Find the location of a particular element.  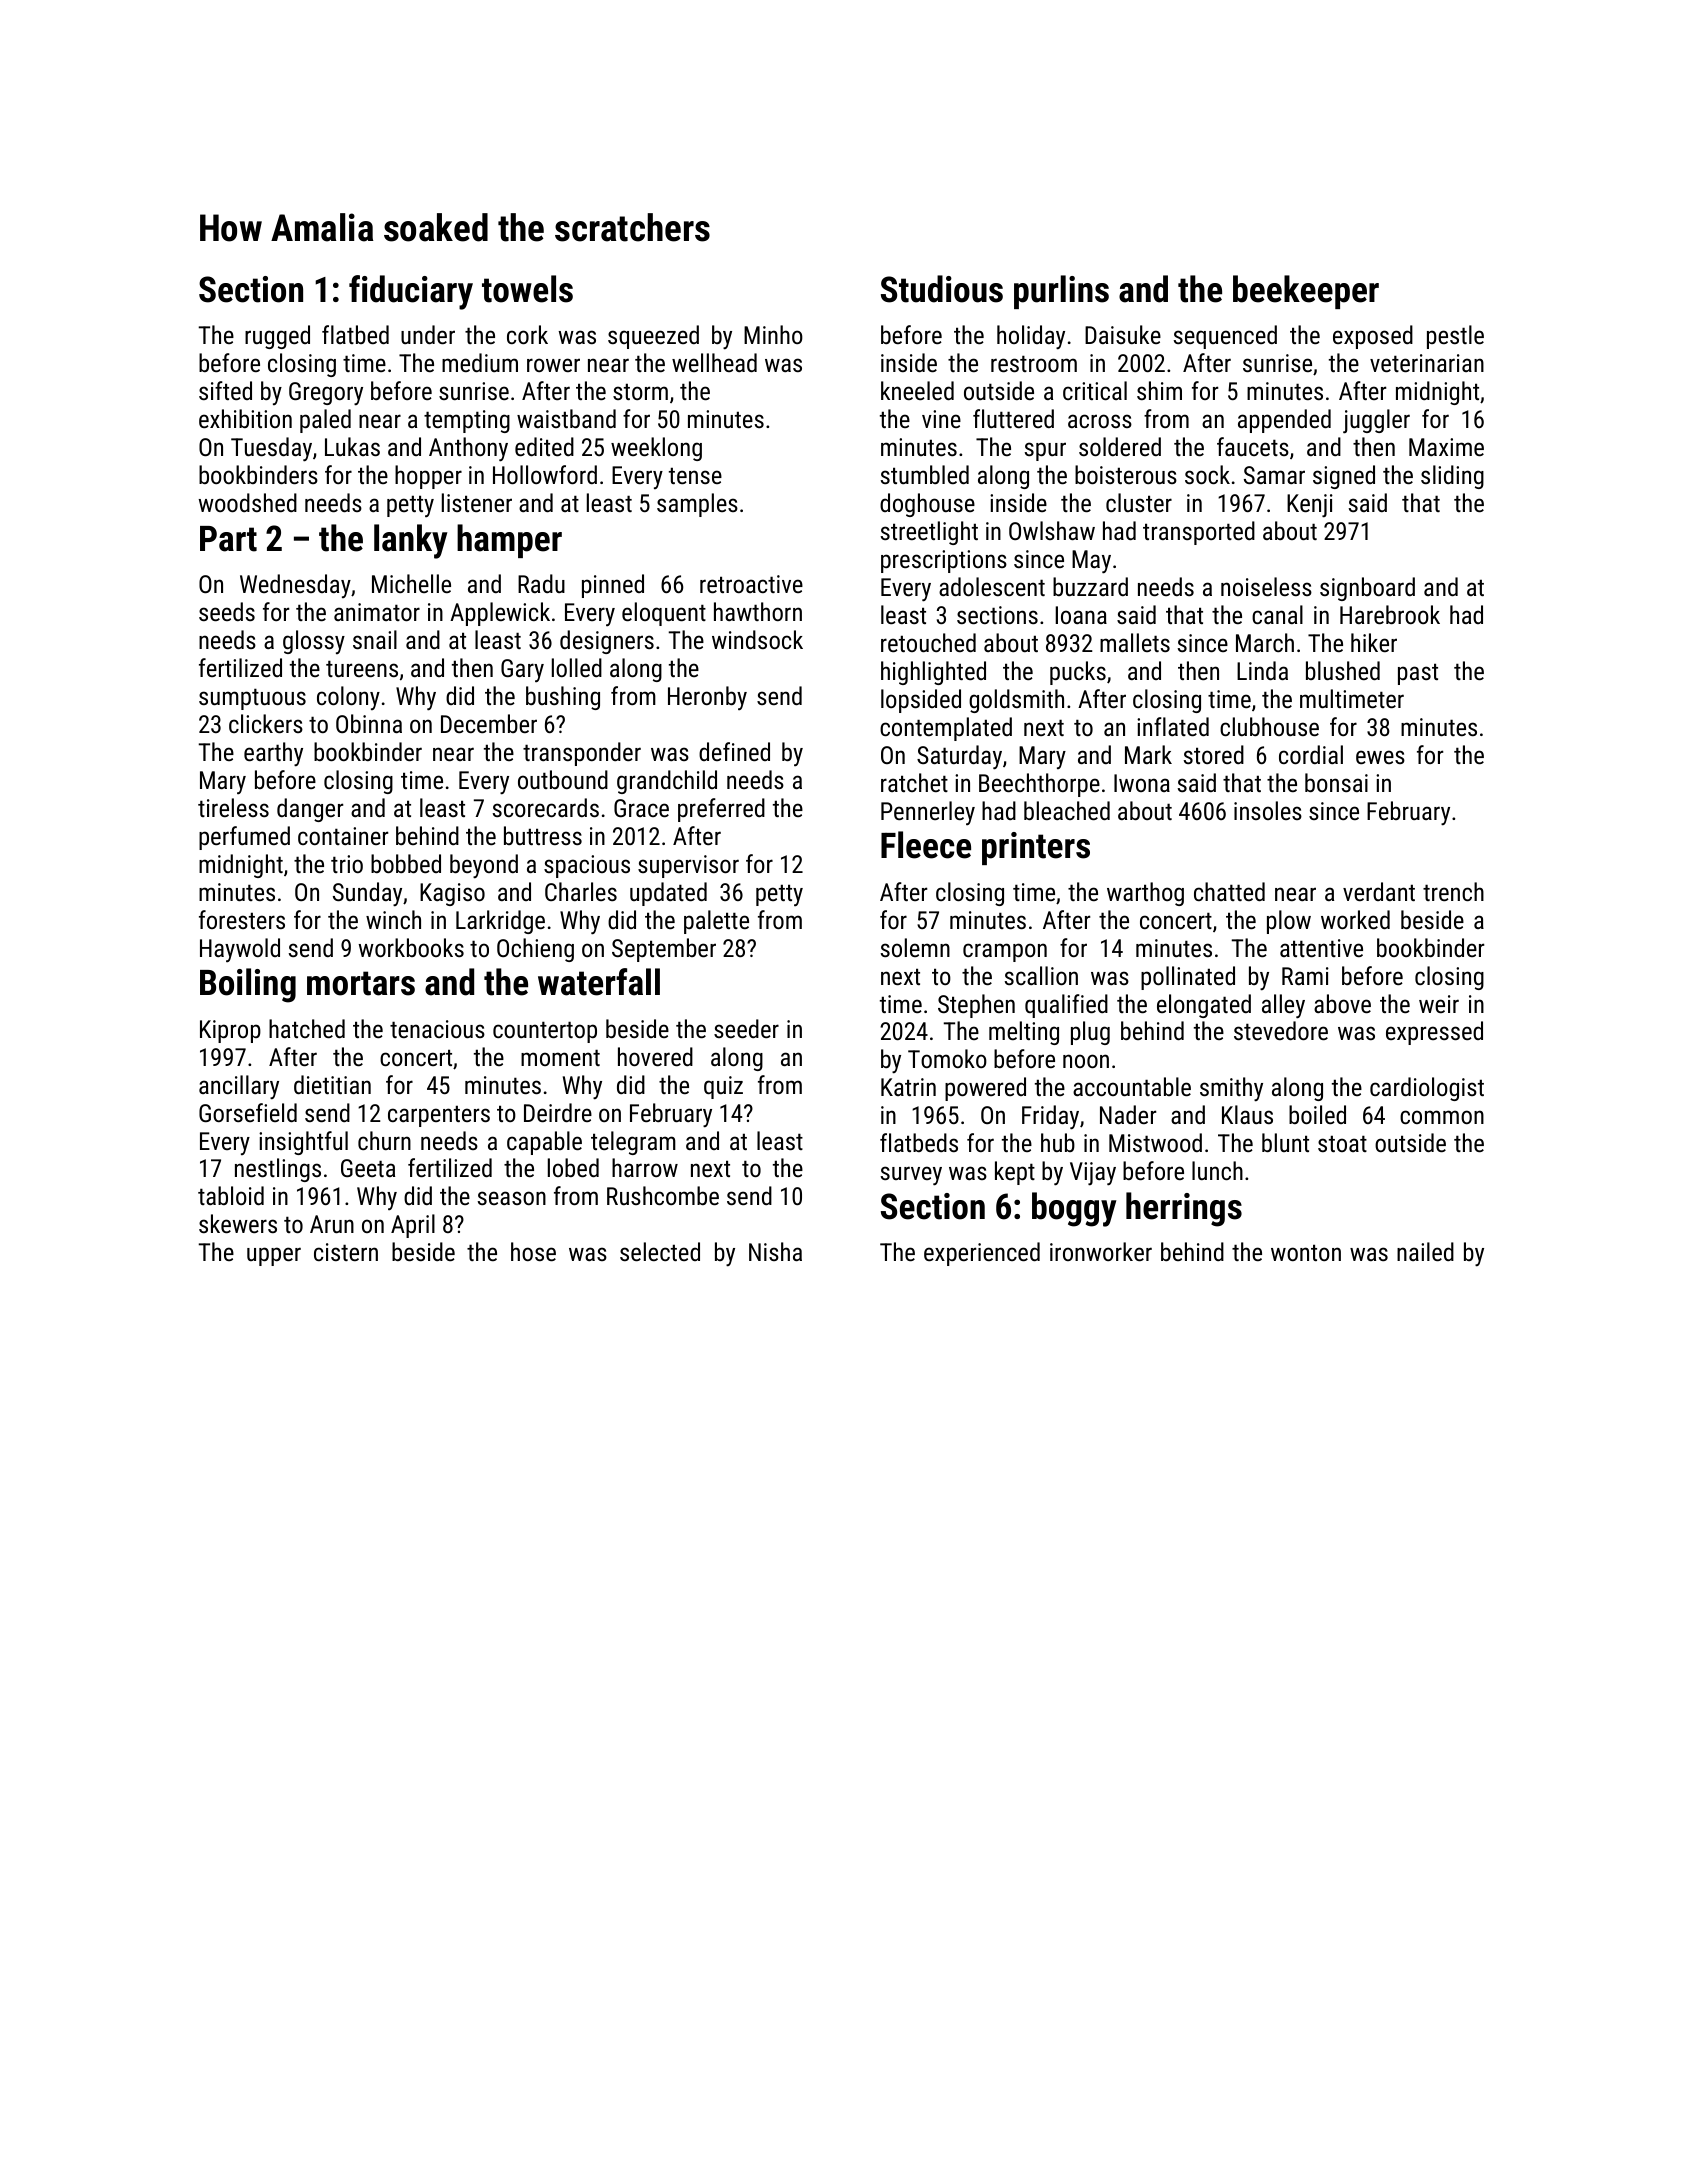

Nisha is located at coordinates (775, 1251).
